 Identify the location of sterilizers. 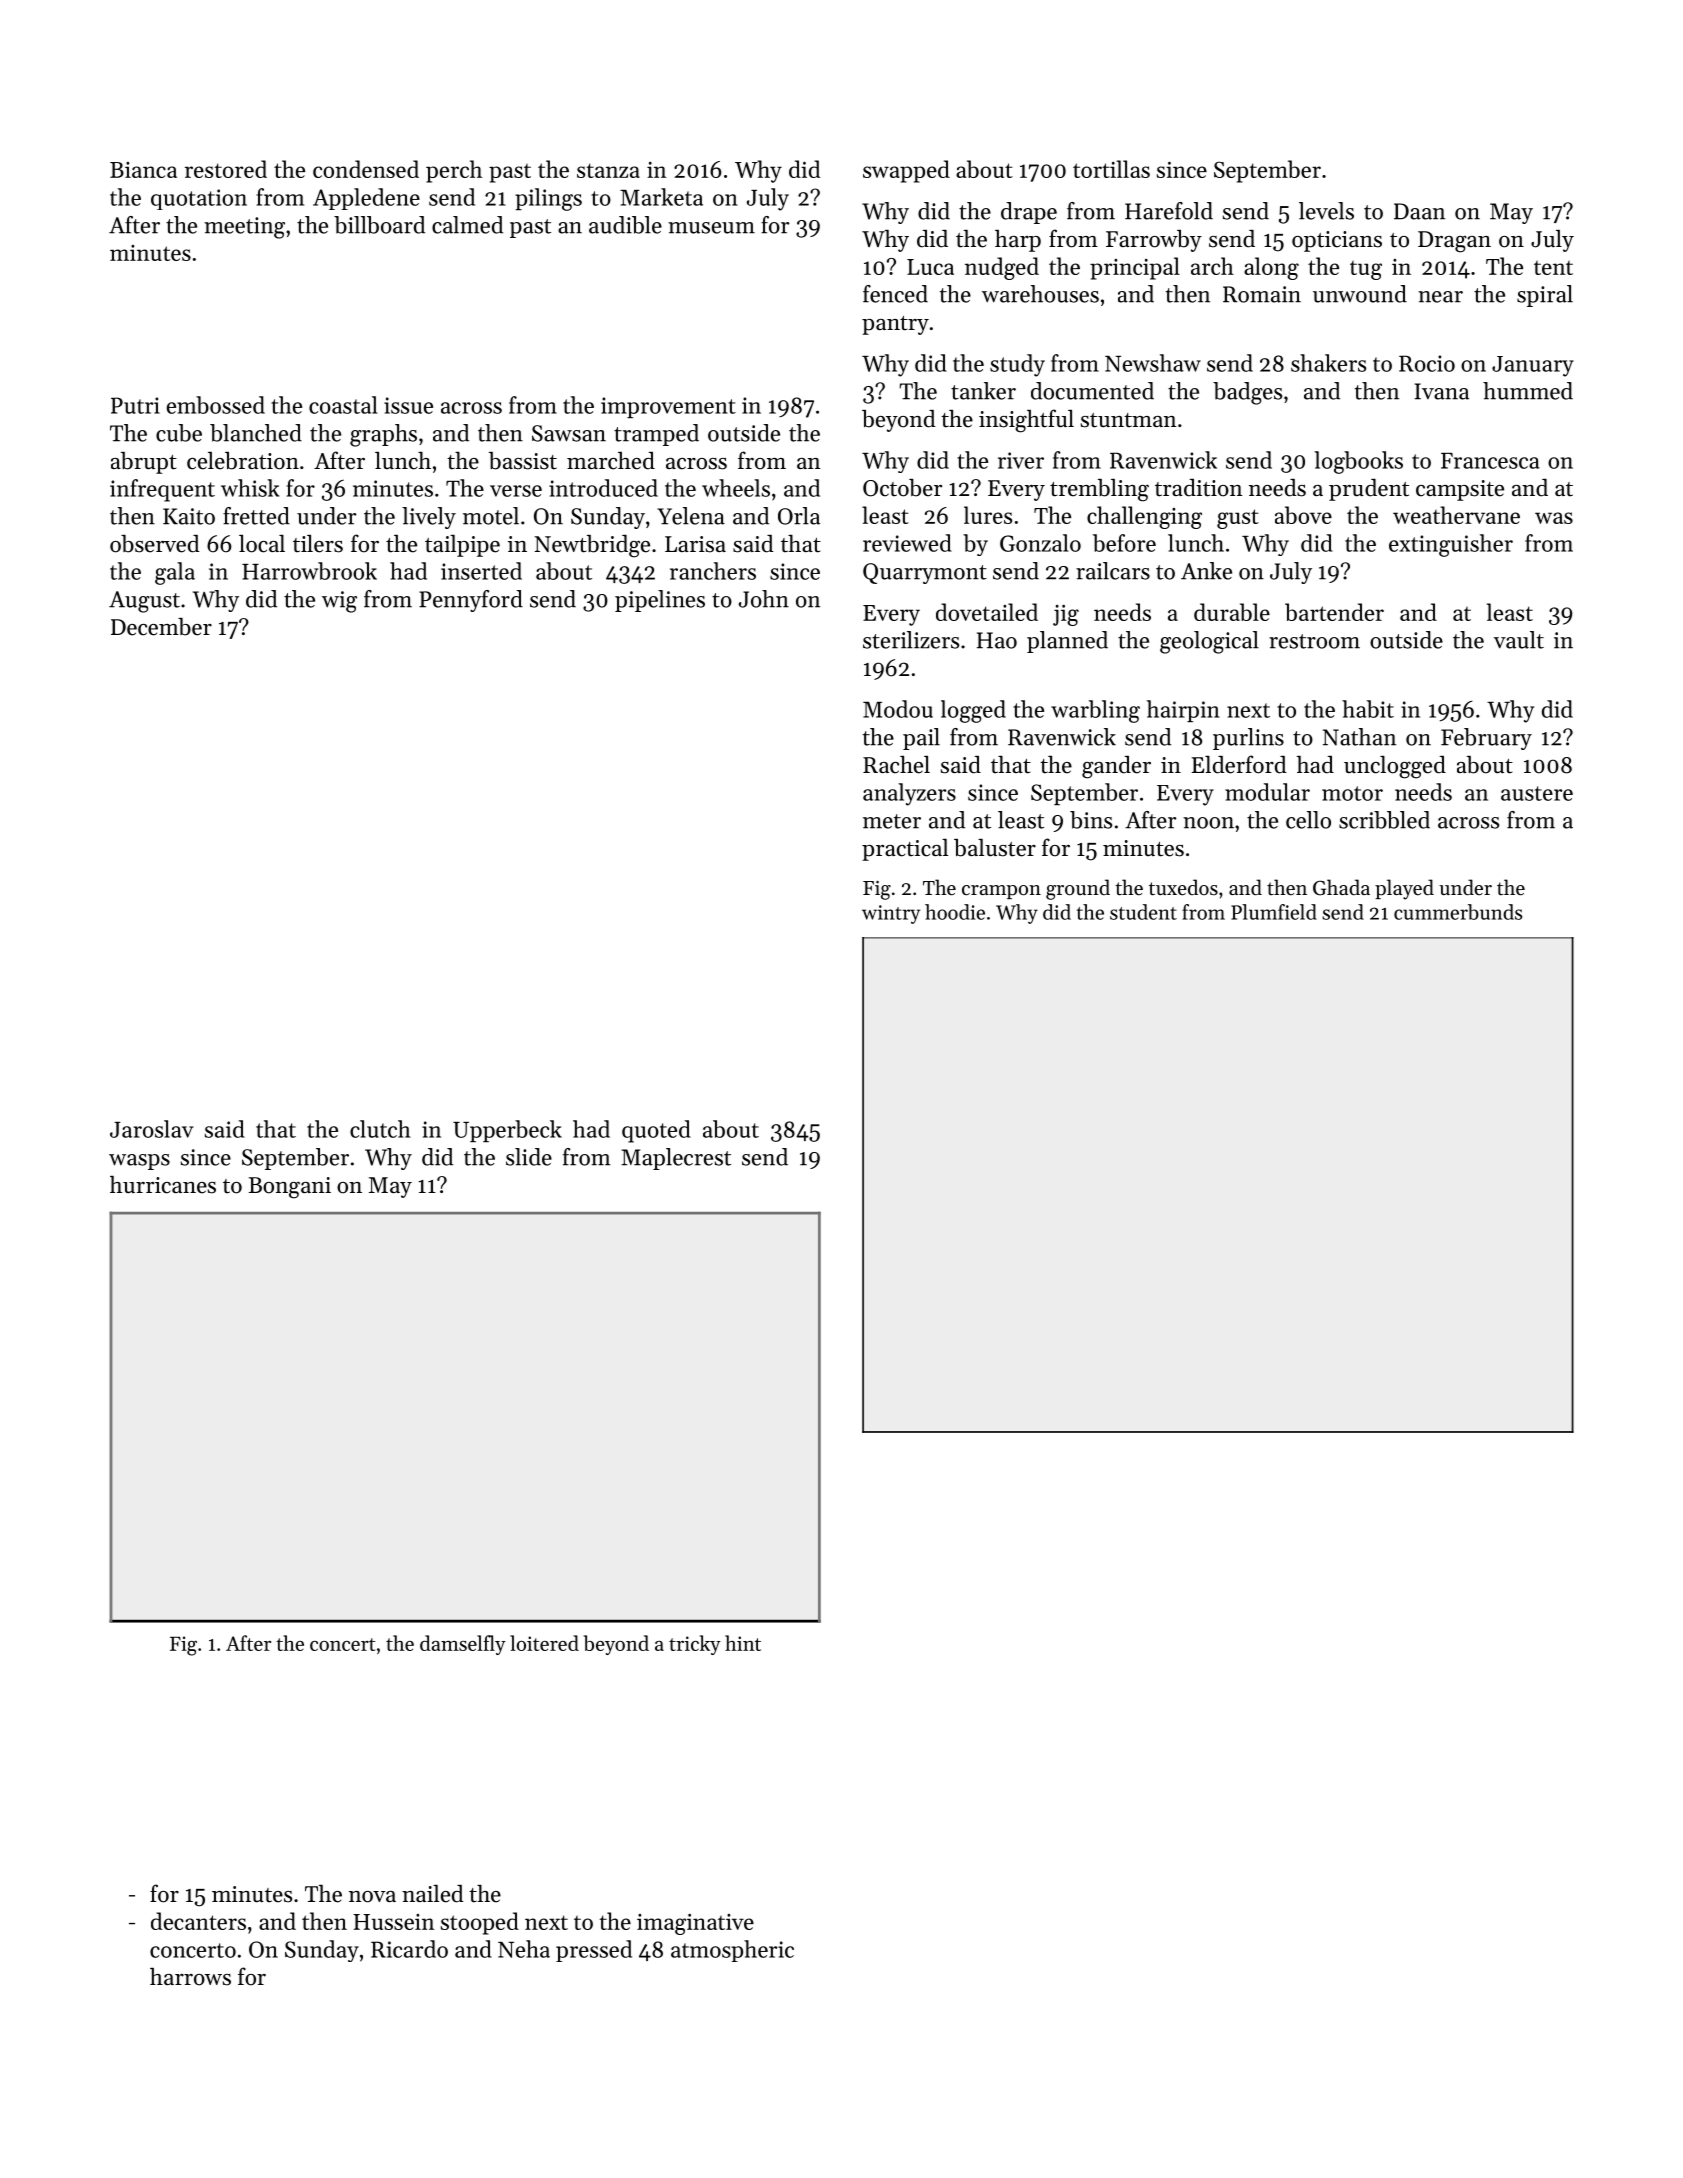
(911, 640).
